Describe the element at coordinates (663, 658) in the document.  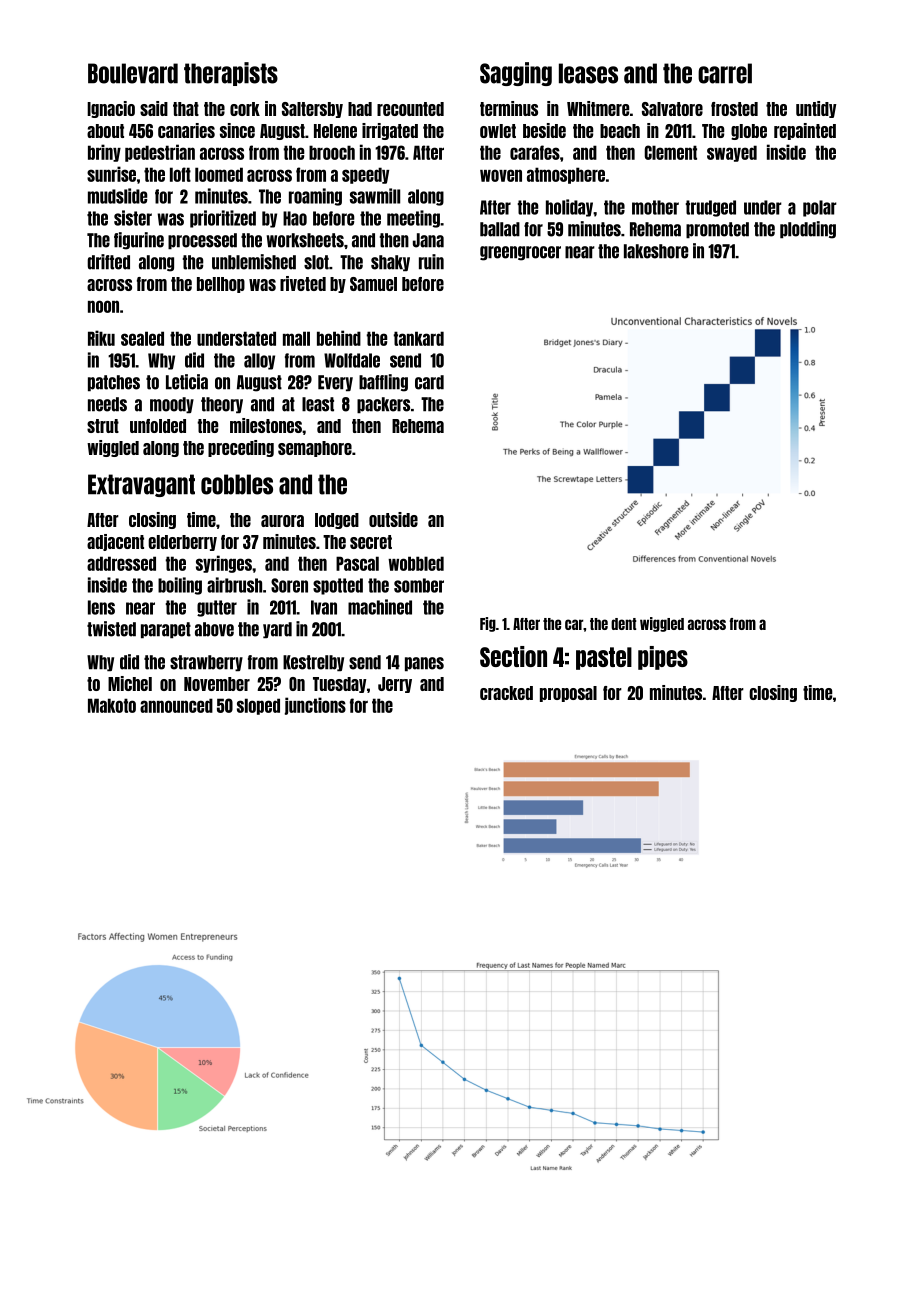
I see `pipes` at that location.
